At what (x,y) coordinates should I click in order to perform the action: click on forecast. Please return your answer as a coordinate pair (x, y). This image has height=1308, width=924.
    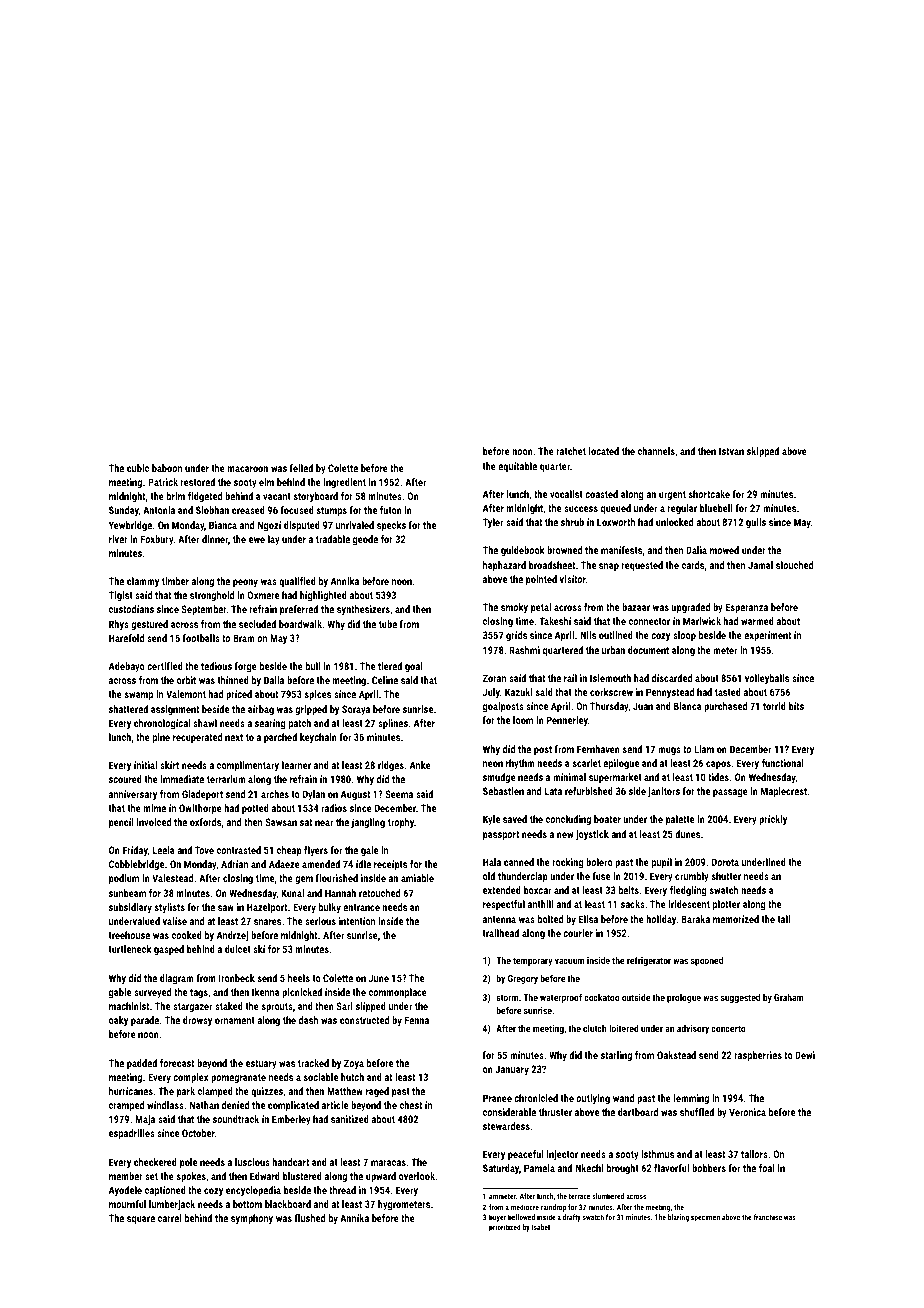
    Looking at the image, I should click on (177, 1063).
